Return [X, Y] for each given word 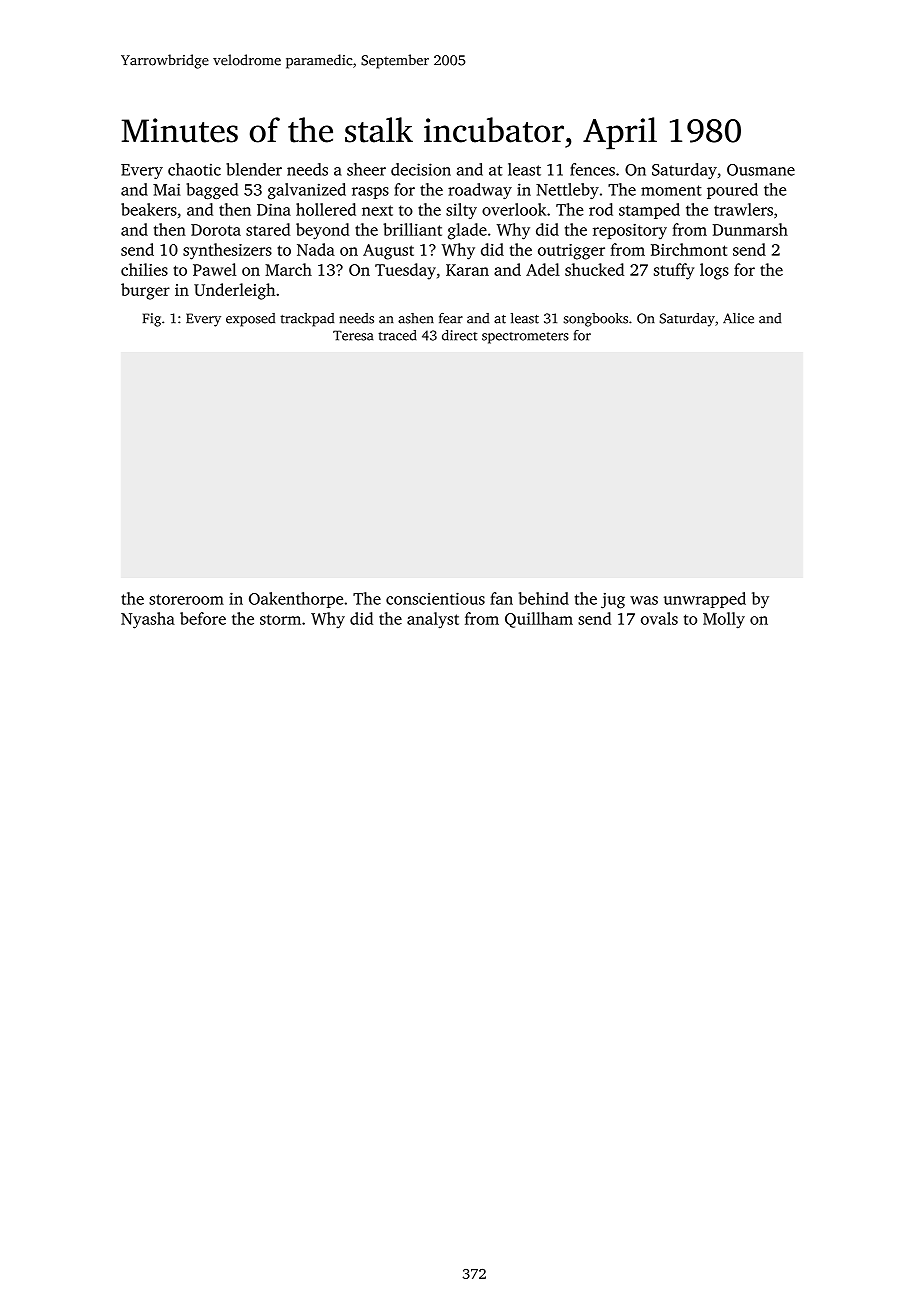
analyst [433, 620]
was [644, 600]
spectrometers [525, 338]
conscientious [435, 598]
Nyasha [148, 620]
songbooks [596, 320]
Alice [738, 318]
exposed [250, 320]
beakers [149, 209]
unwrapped [705, 600]
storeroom [186, 599]
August [388, 252]
